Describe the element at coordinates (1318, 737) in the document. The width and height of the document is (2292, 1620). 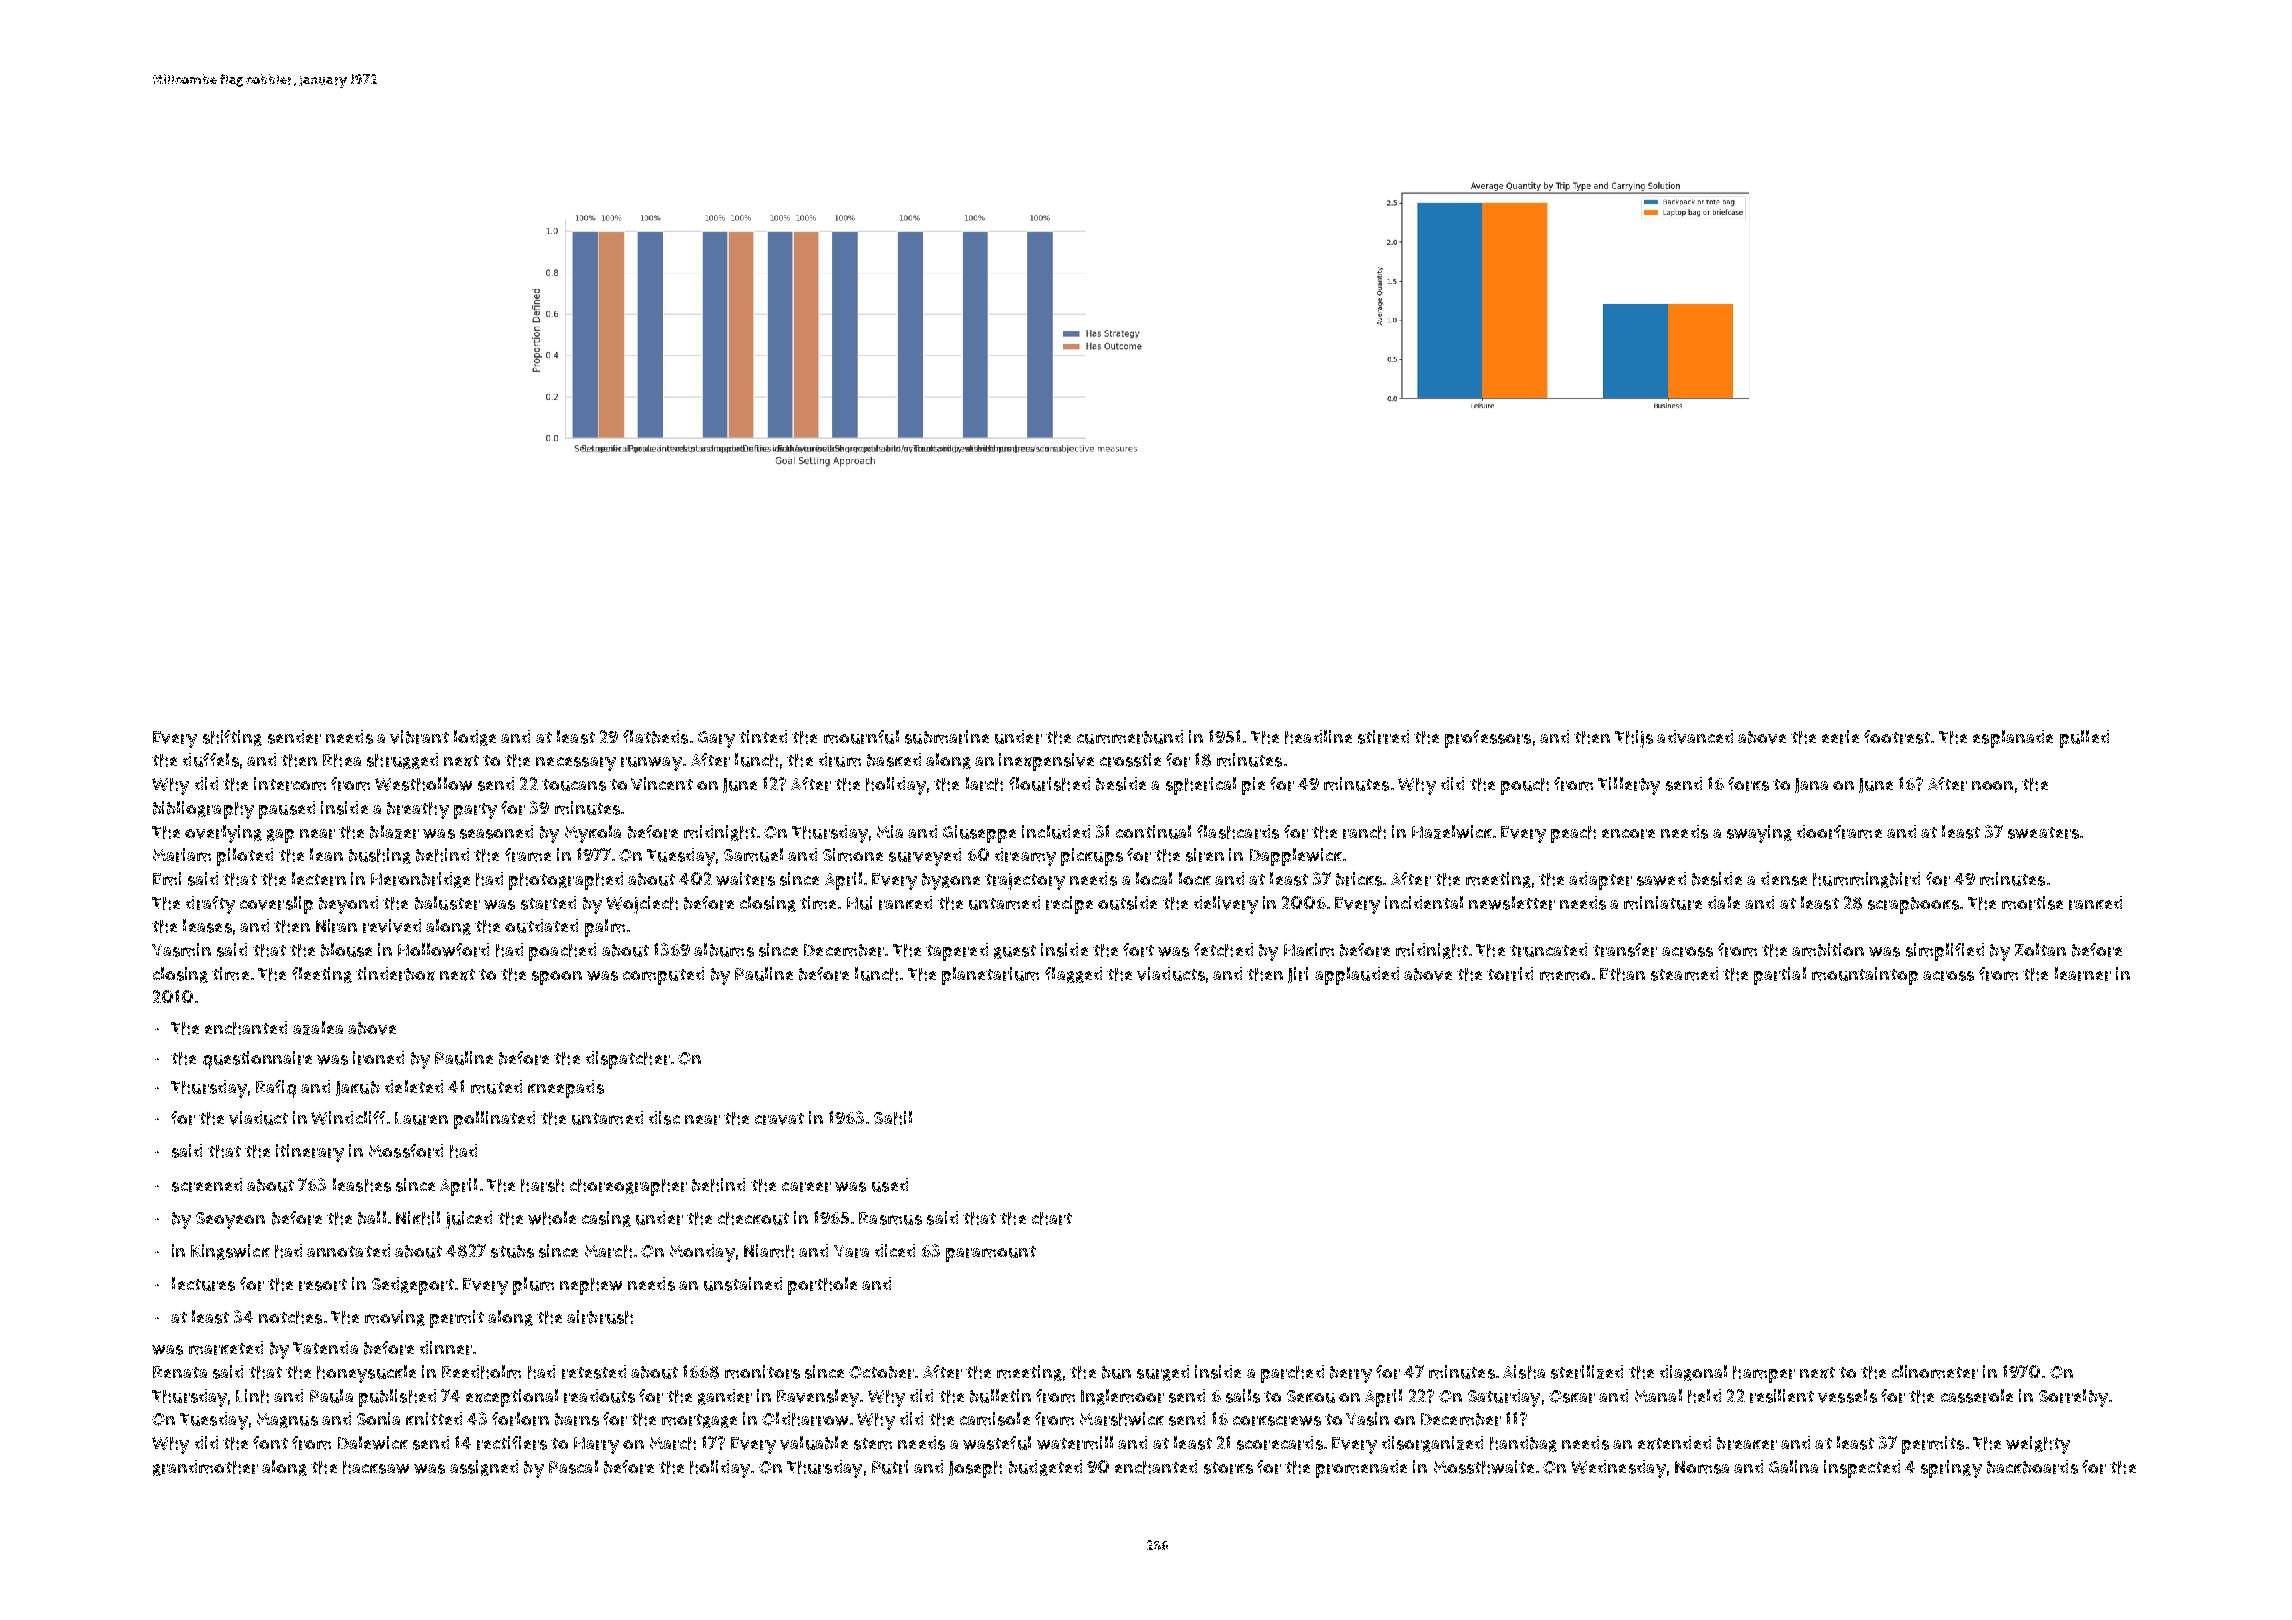
I see `headline` at that location.
